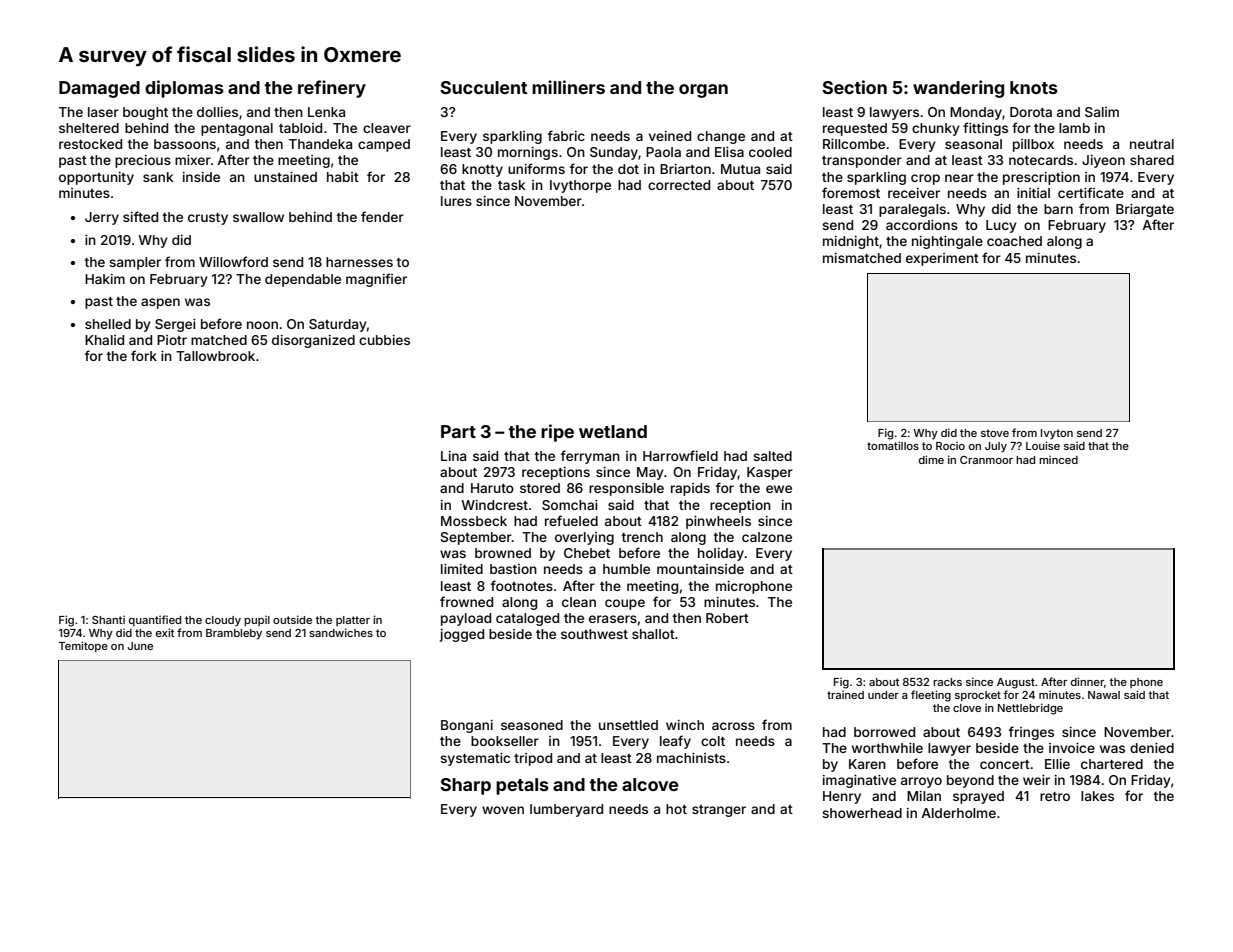  What do you see at coordinates (1014, 241) in the screenshot?
I see `coached` at bounding box center [1014, 241].
